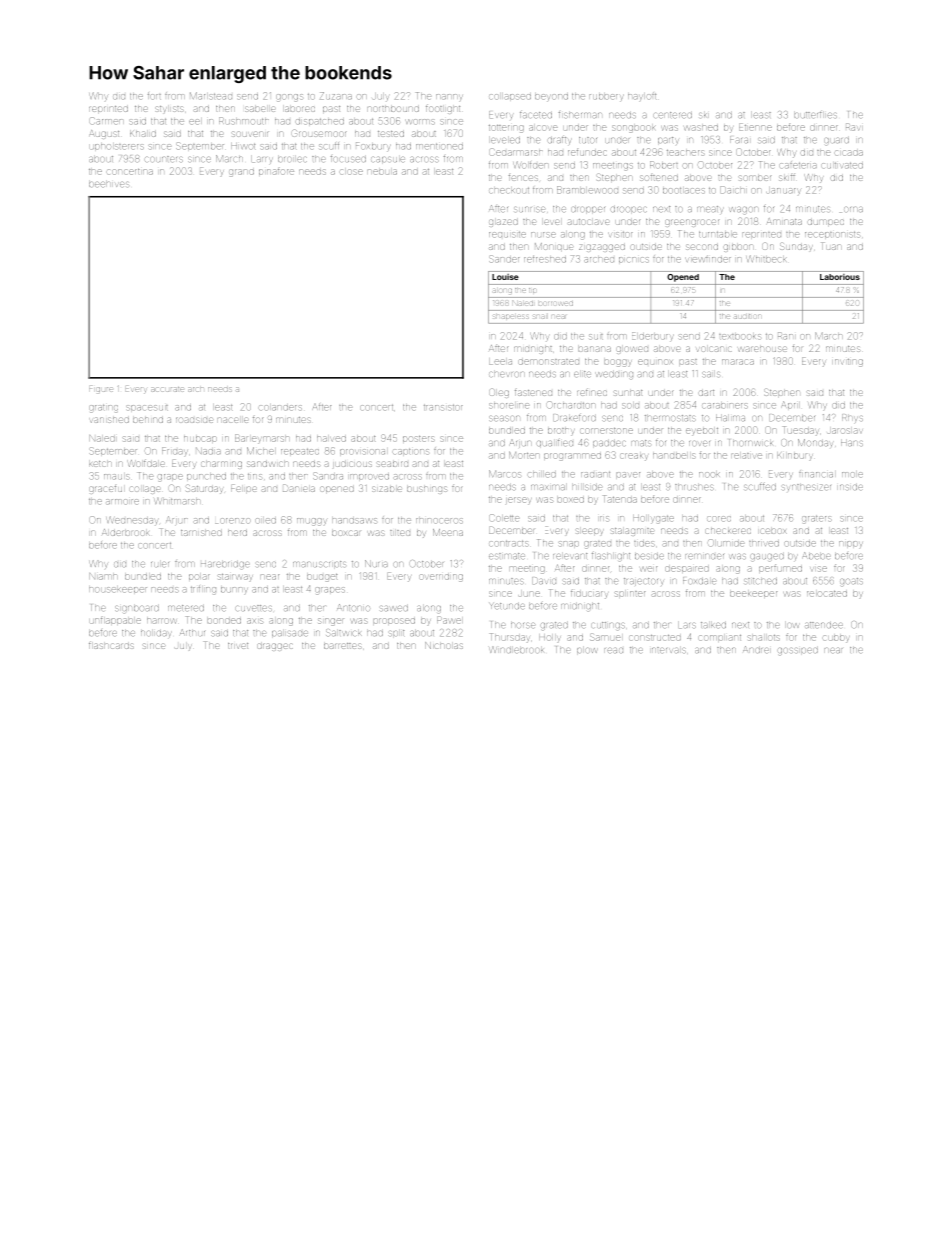  What do you see at coordinates (194, 420) in the screenshot?
I see `roadside` at bounding box center [194, 420].
